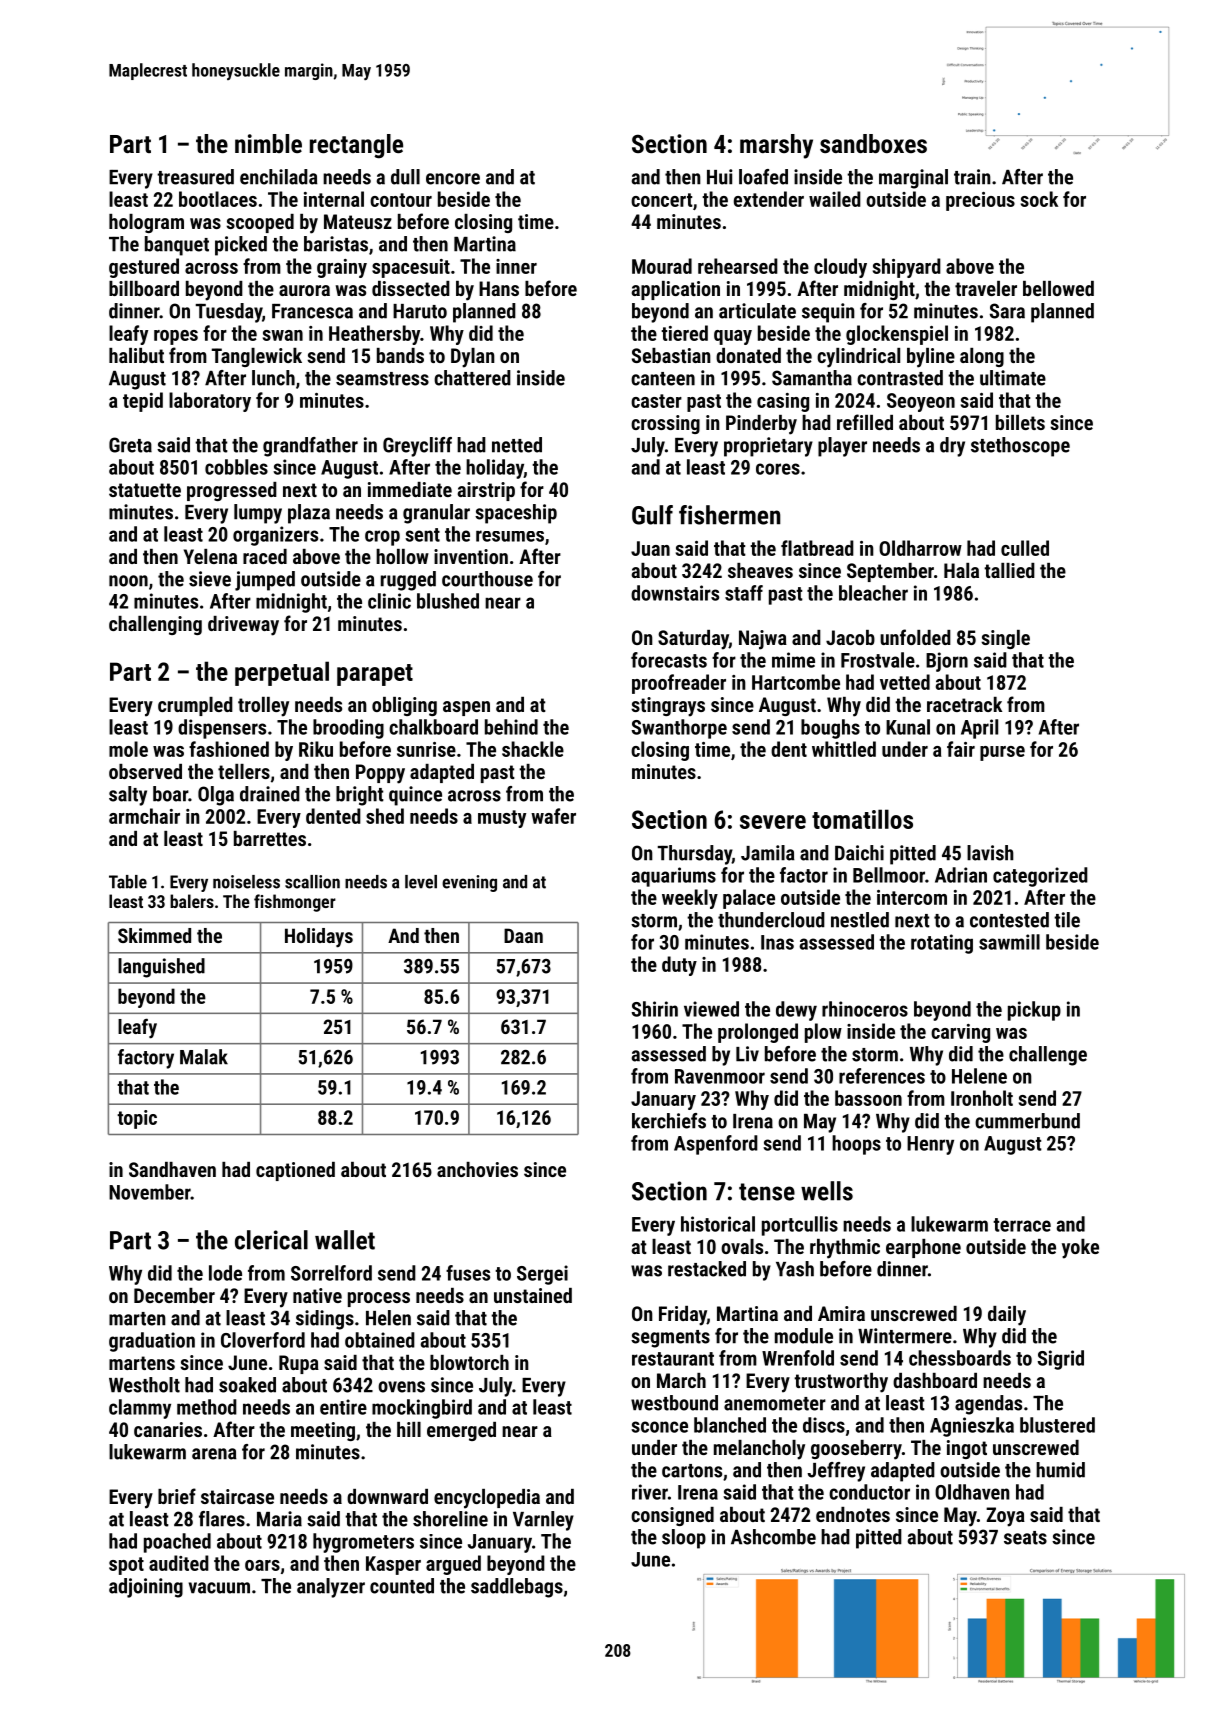 The height and width of the screenshot is (1709, 1209). I want to click on wailed, so click(835, 199).
